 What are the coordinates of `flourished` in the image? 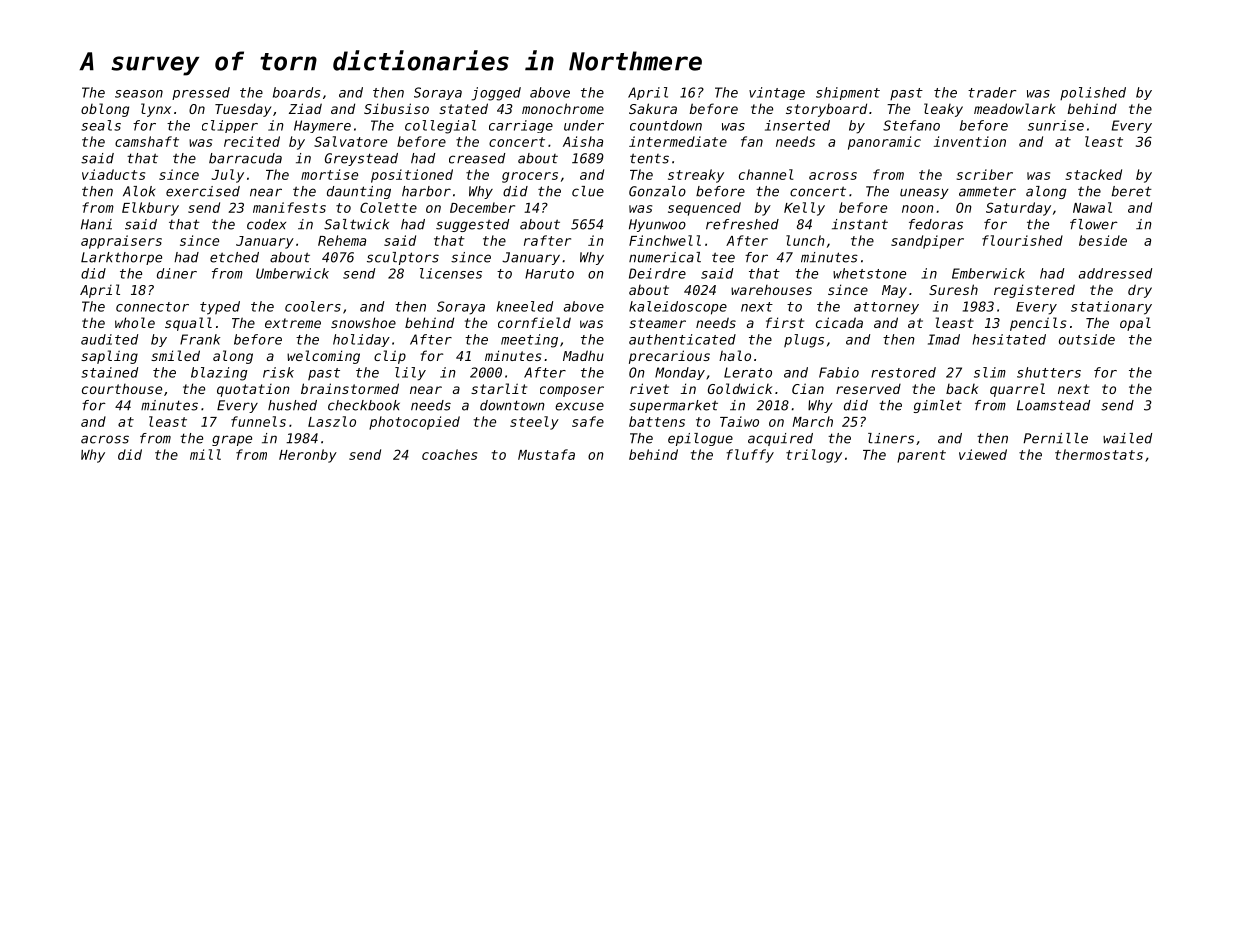 It's located at (1022, 240).
